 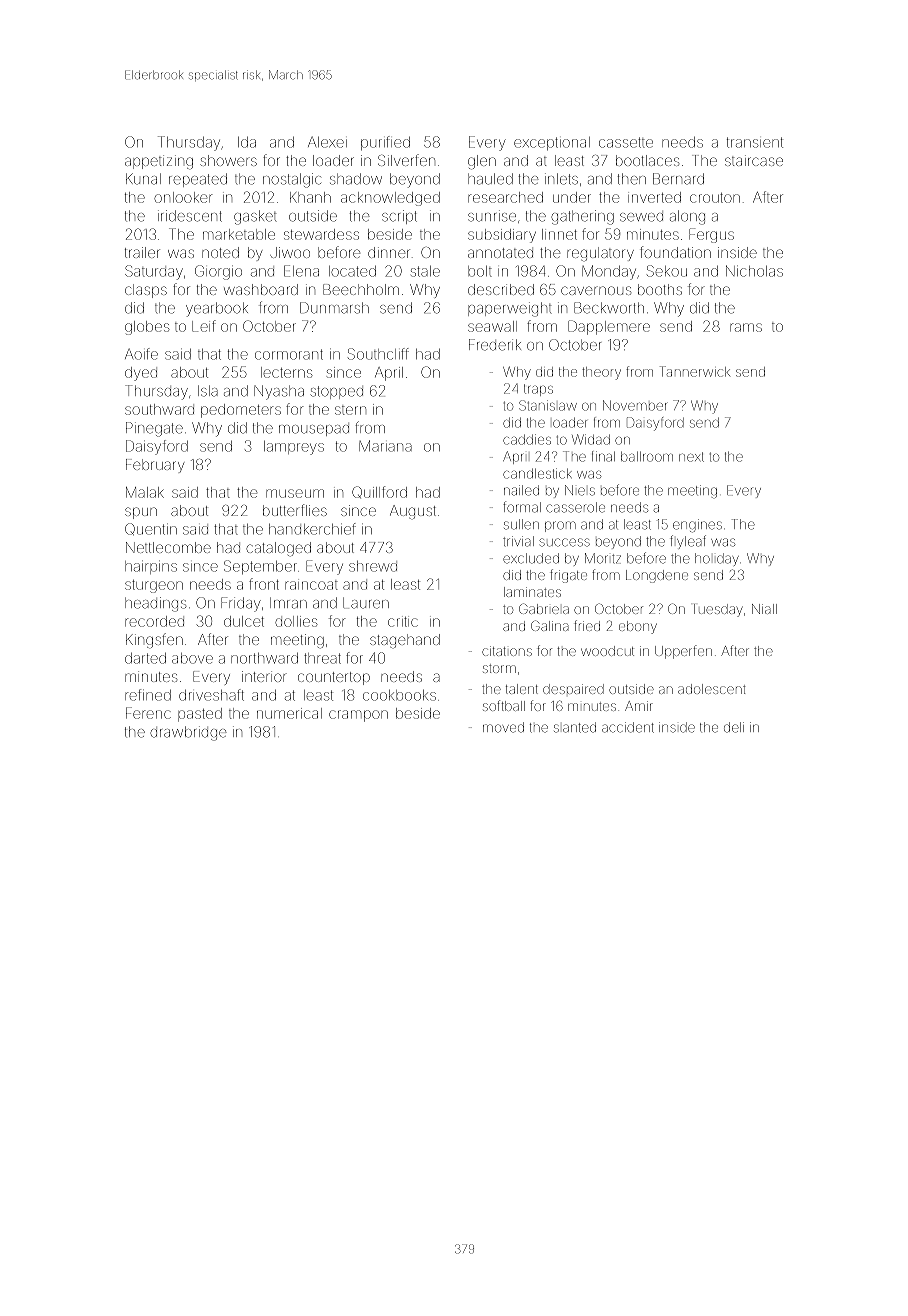 I want to click on moved, so click(x=503, y=727).
